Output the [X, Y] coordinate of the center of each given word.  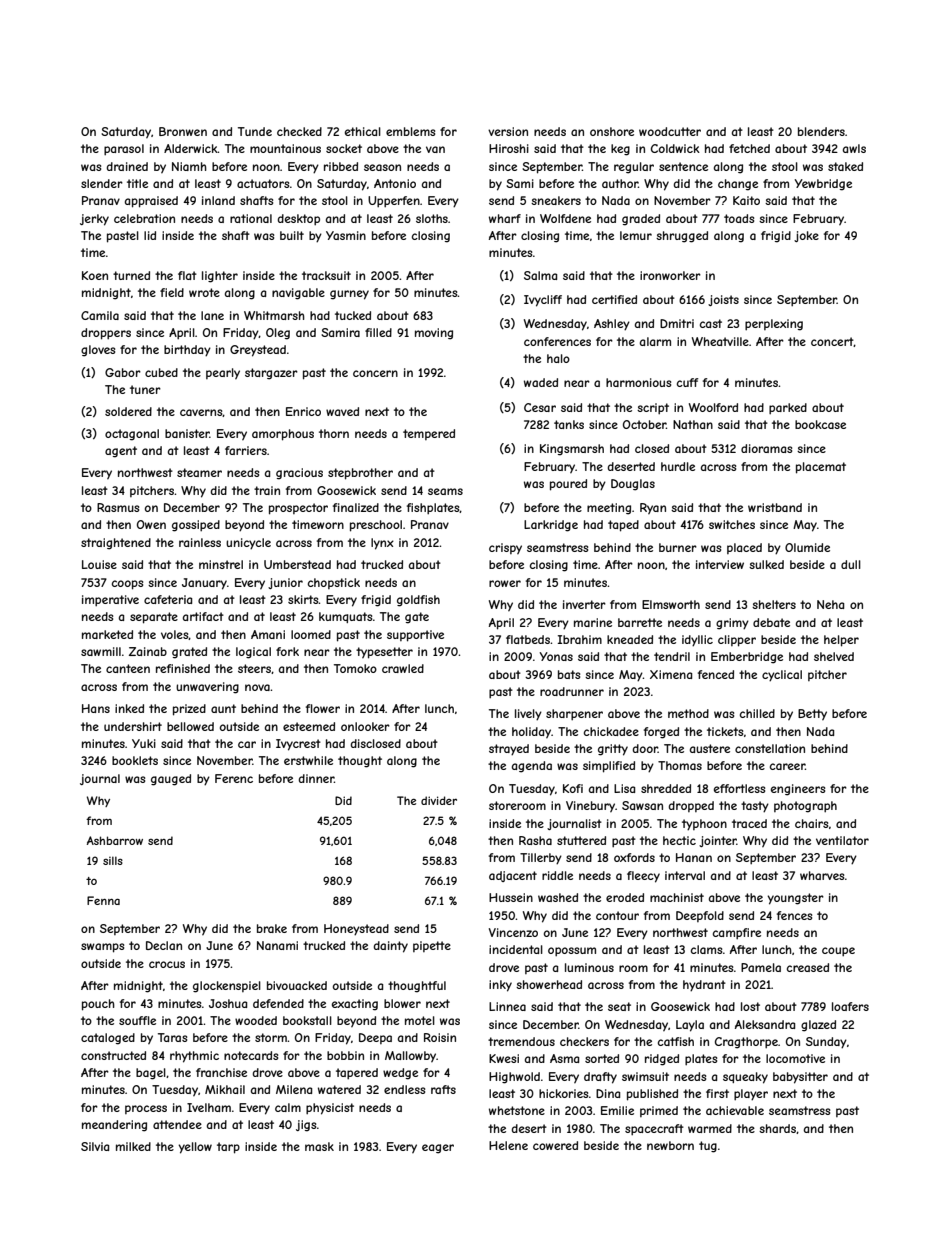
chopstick [334, 583]
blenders [821, 131]
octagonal [132, 435]
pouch [98, 1005]
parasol [124, 149]
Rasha [535, 840]
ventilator [842, 840]
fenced [716, 674]
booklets [135, 760]
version [508, 131]
